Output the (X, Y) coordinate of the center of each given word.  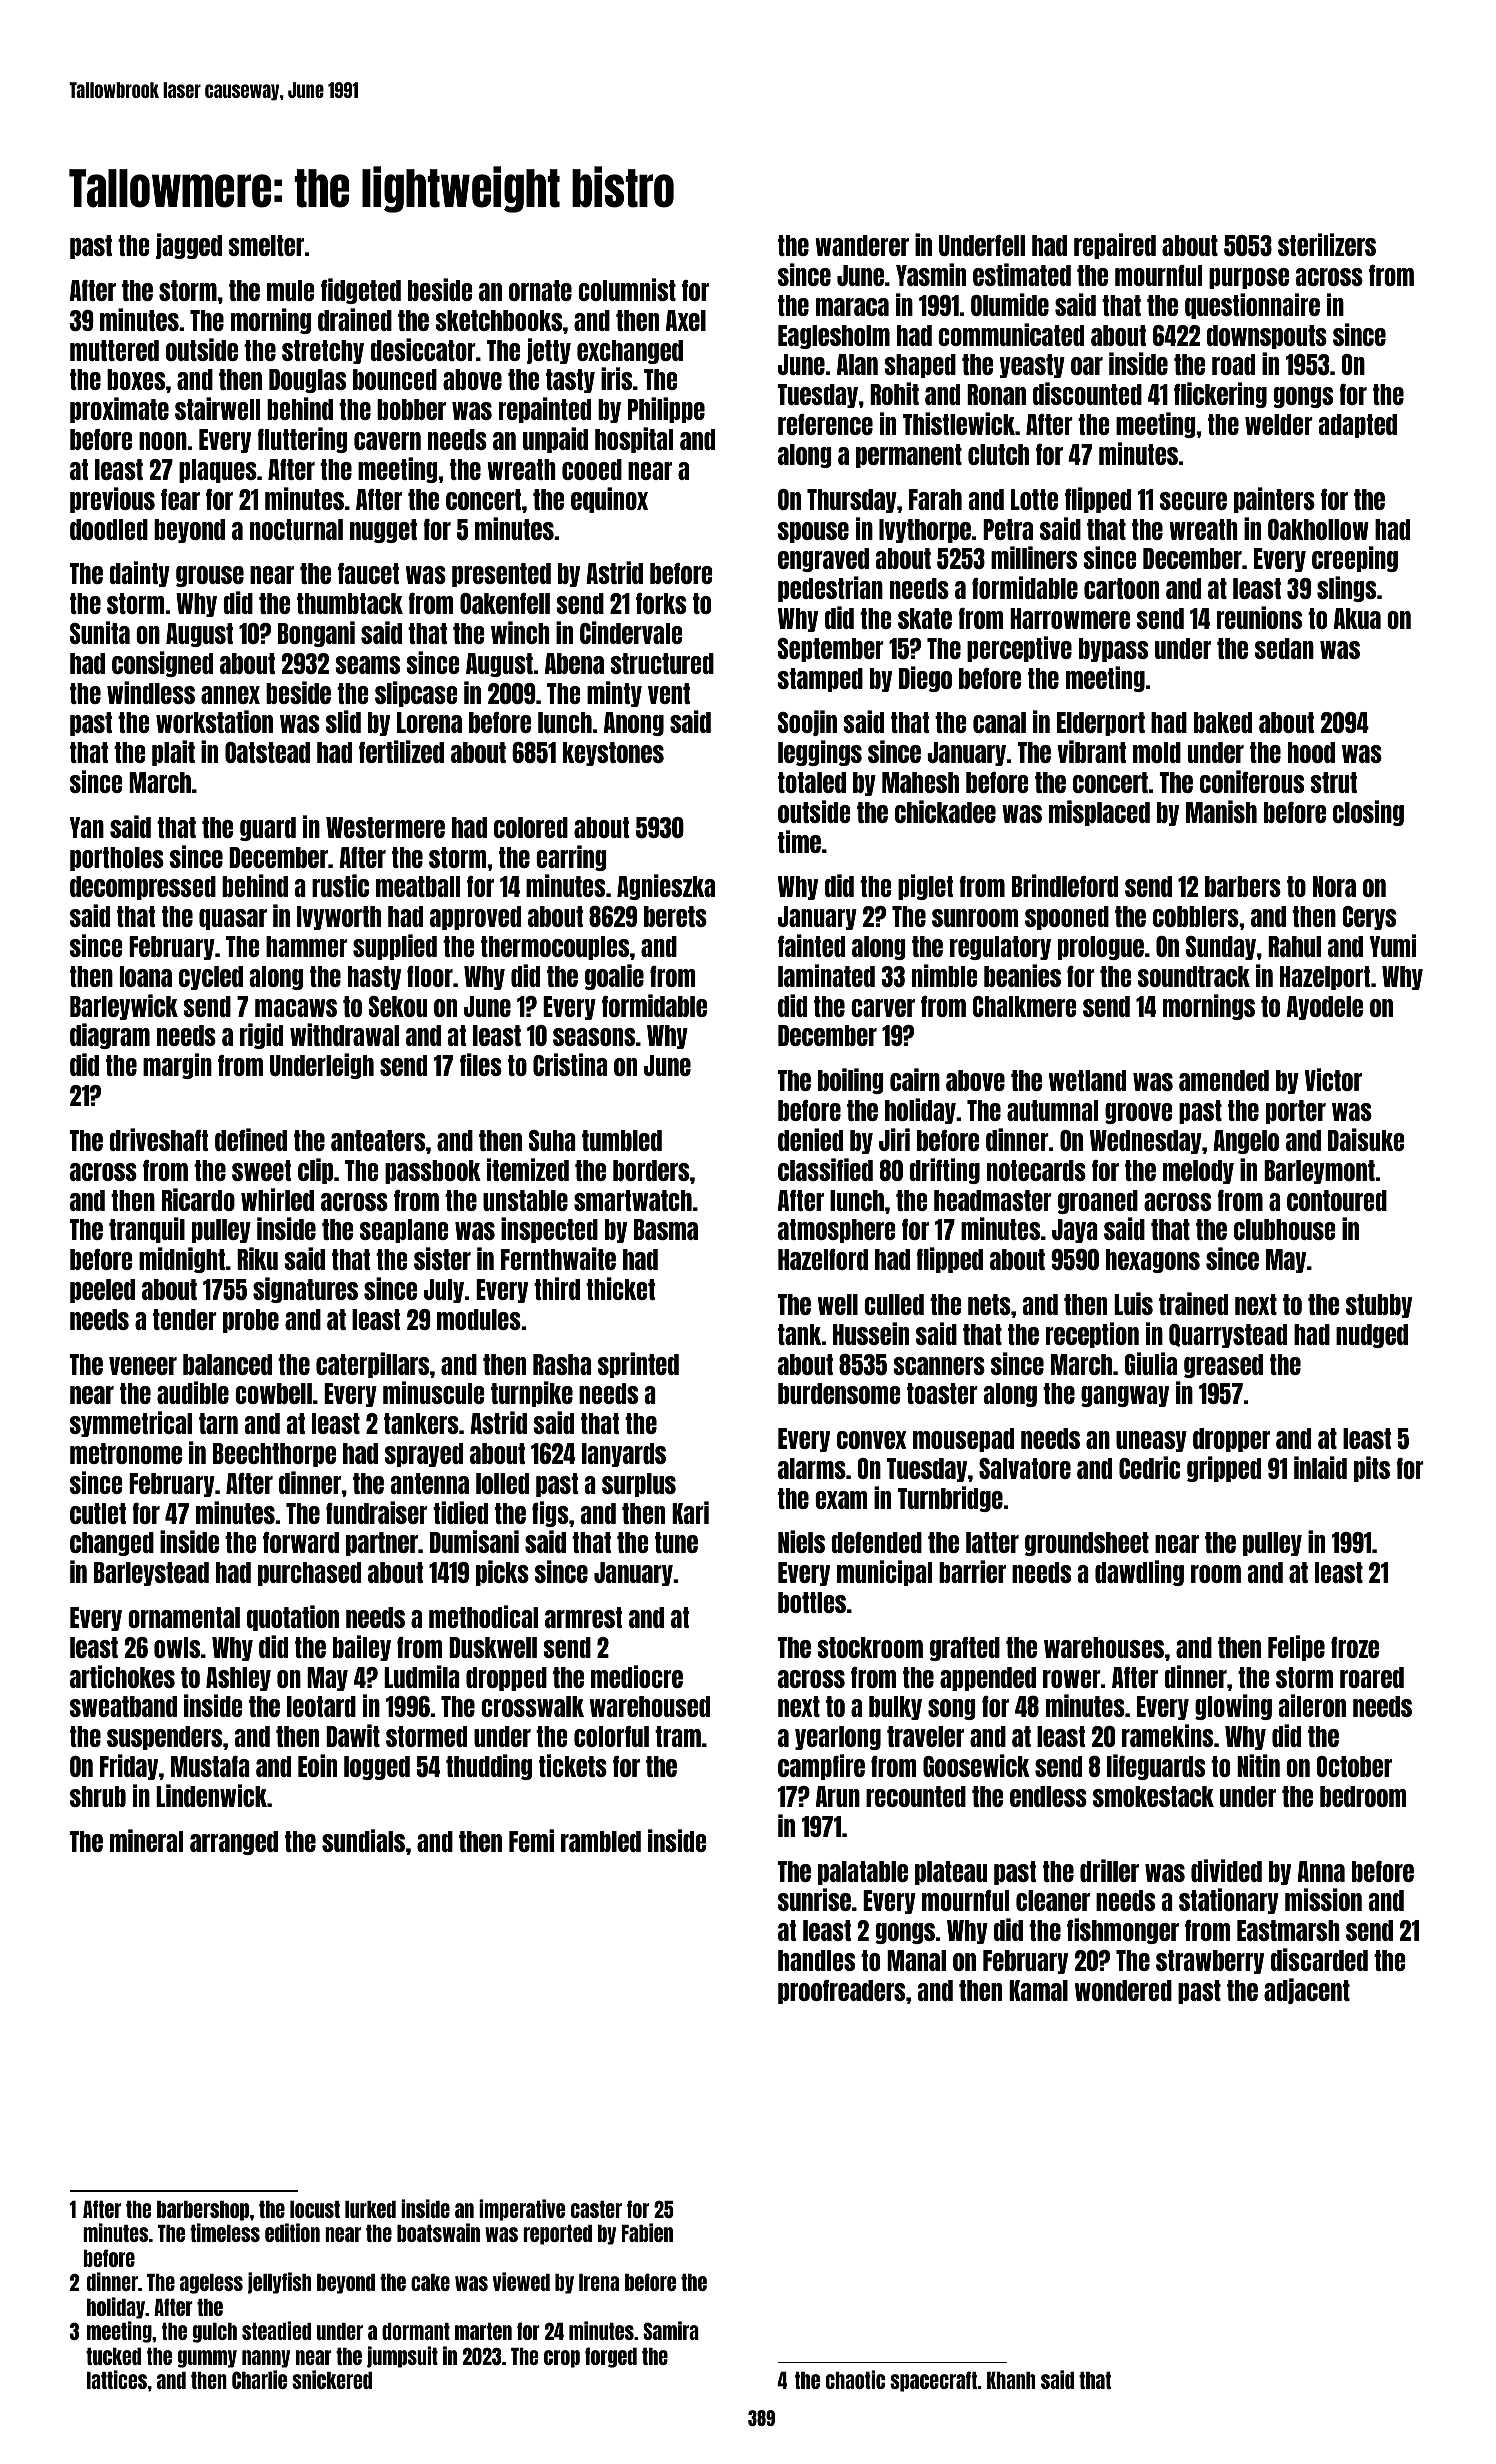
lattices (117, 2379)
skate (925, 618)
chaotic (855, 2379)
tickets (573, 1765)
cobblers (1196, 916)
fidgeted (361, 291)
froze (1355, 1647)
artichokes (122, 1676)
